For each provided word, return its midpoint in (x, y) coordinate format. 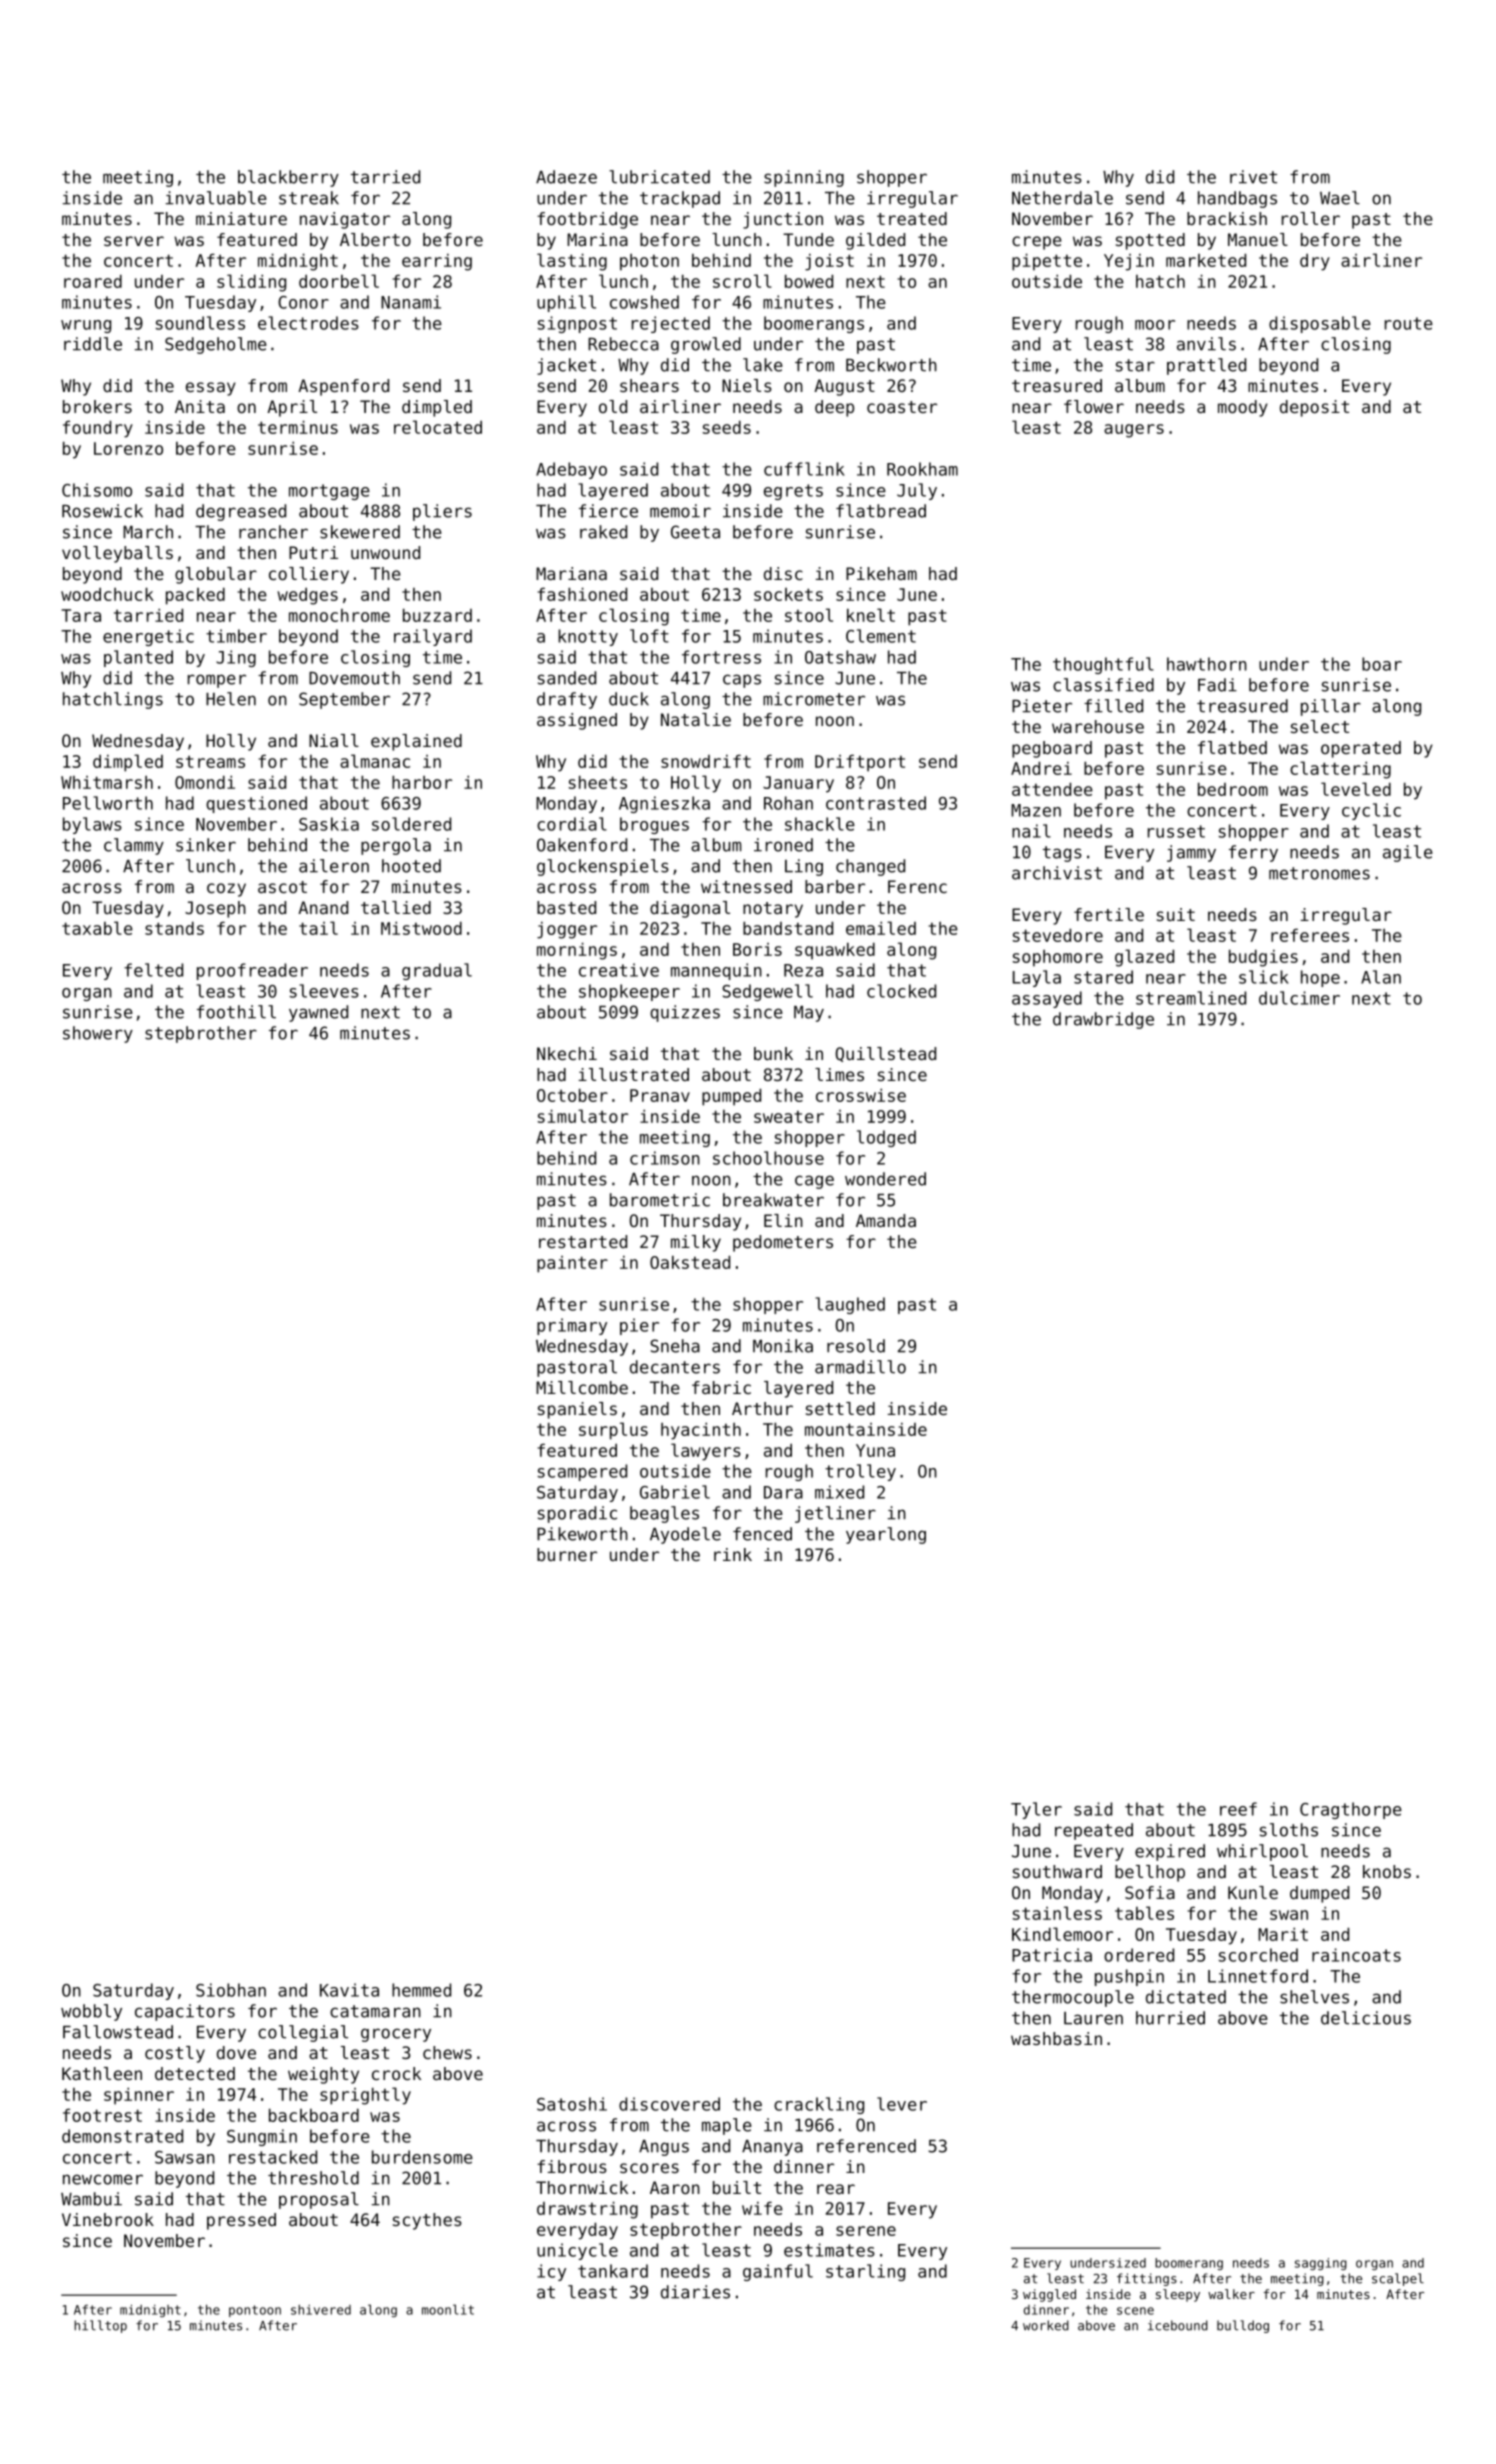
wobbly (91, 2012)
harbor (422, 782)
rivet (1253, 177)
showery (98, 1034)
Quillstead (885, 1054)
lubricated (659, 177)
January (798, 784)
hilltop (100, 2326)
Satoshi (572, 2104)
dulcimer (1299, 998)
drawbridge (1103, 1020)
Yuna (875, 1450)
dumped (1319, 1894)
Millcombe (582, 1387)
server (134, 241)
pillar (1331, 707)
